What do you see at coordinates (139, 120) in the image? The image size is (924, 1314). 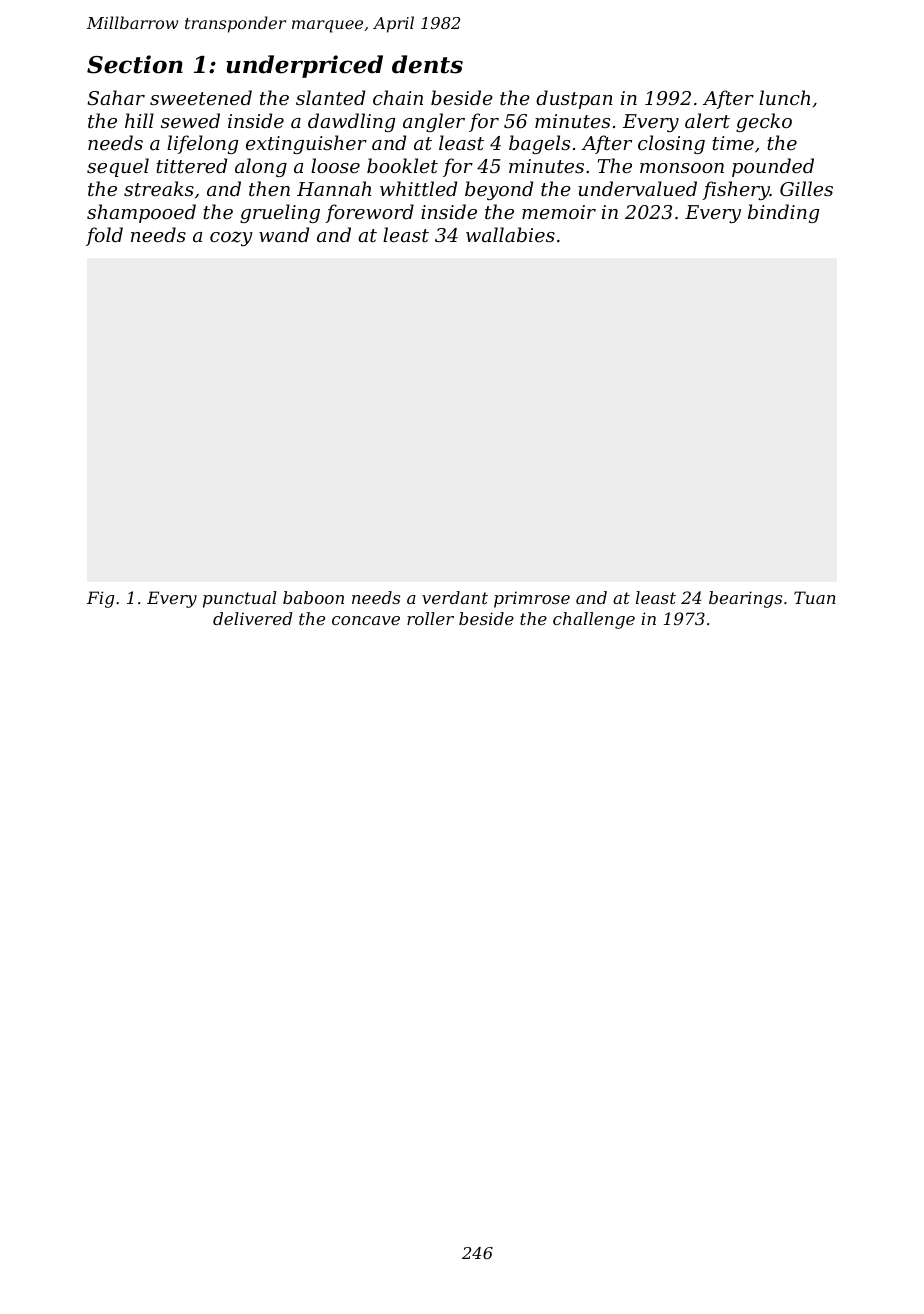 I see `hill` at bounding box center [139, 120].
